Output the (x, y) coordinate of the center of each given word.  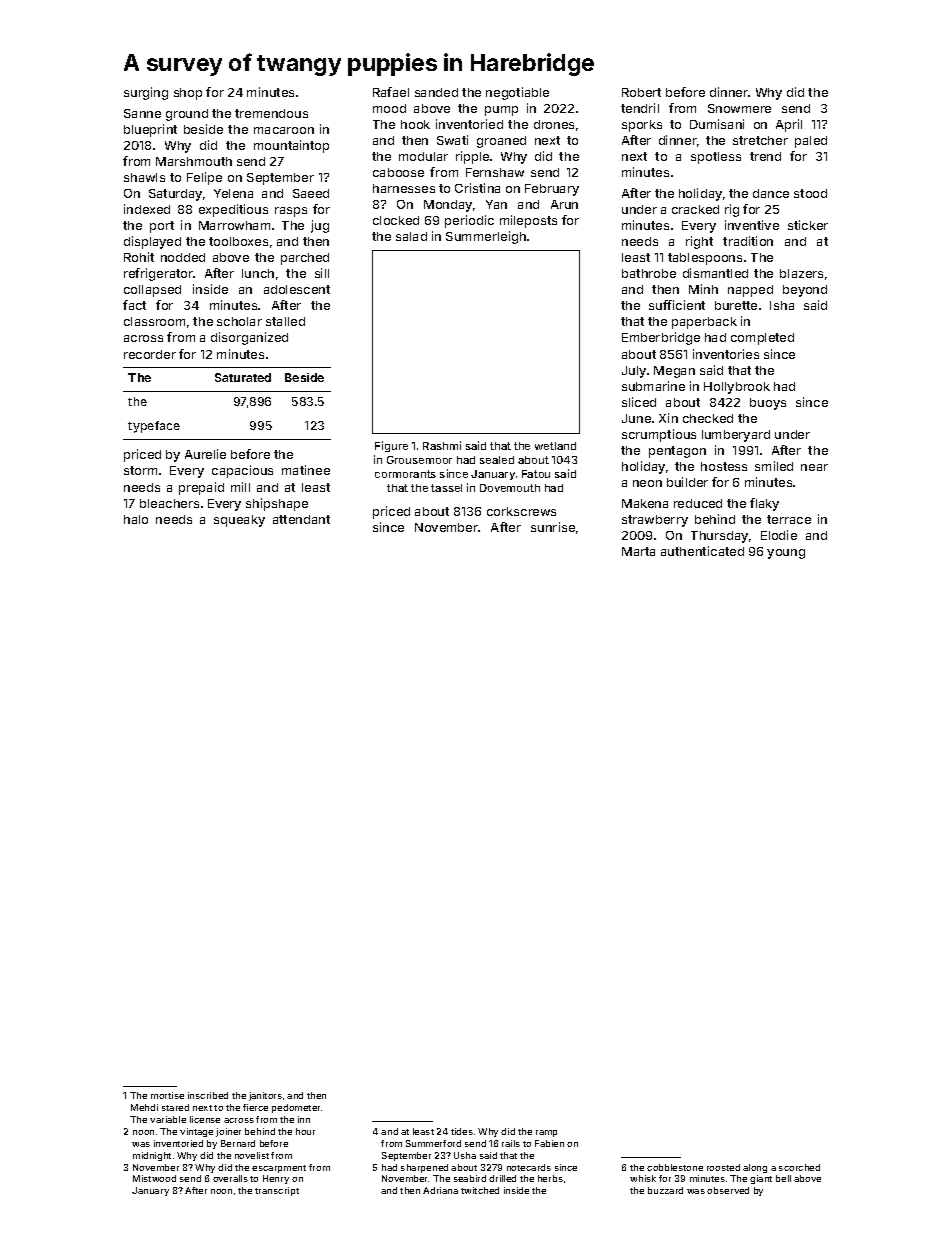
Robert (641, 92)
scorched (799, 1167)
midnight (152, 1156)
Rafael (391, 92)
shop (188, 94)
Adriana (440, 1190)
